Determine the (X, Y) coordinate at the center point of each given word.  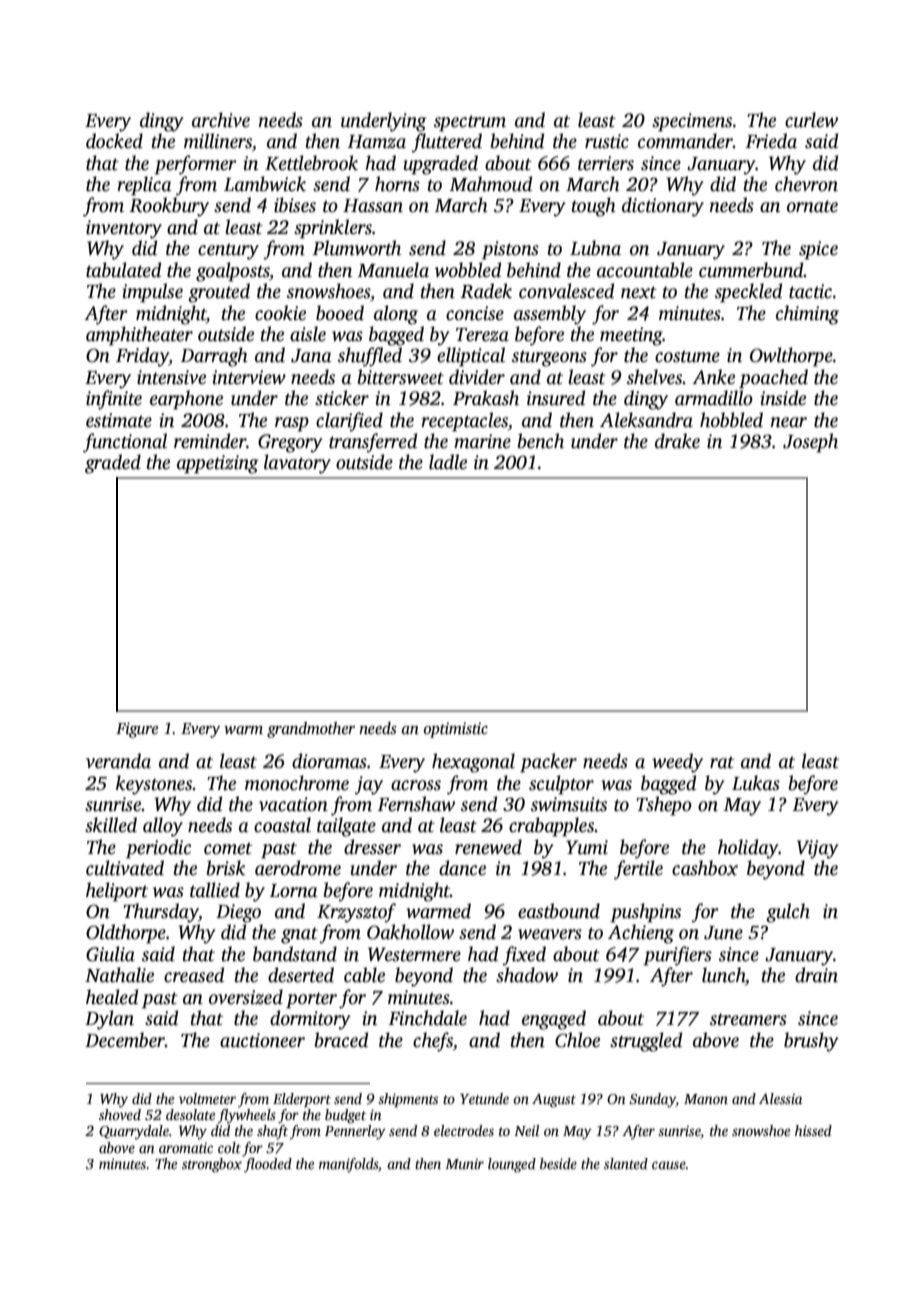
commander (685, 141)
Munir (464, 1163)
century (228, 251)
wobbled (468, 270)
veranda (118, 761)
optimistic (456, 730)
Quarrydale (134, 1132)
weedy (677, 763)
